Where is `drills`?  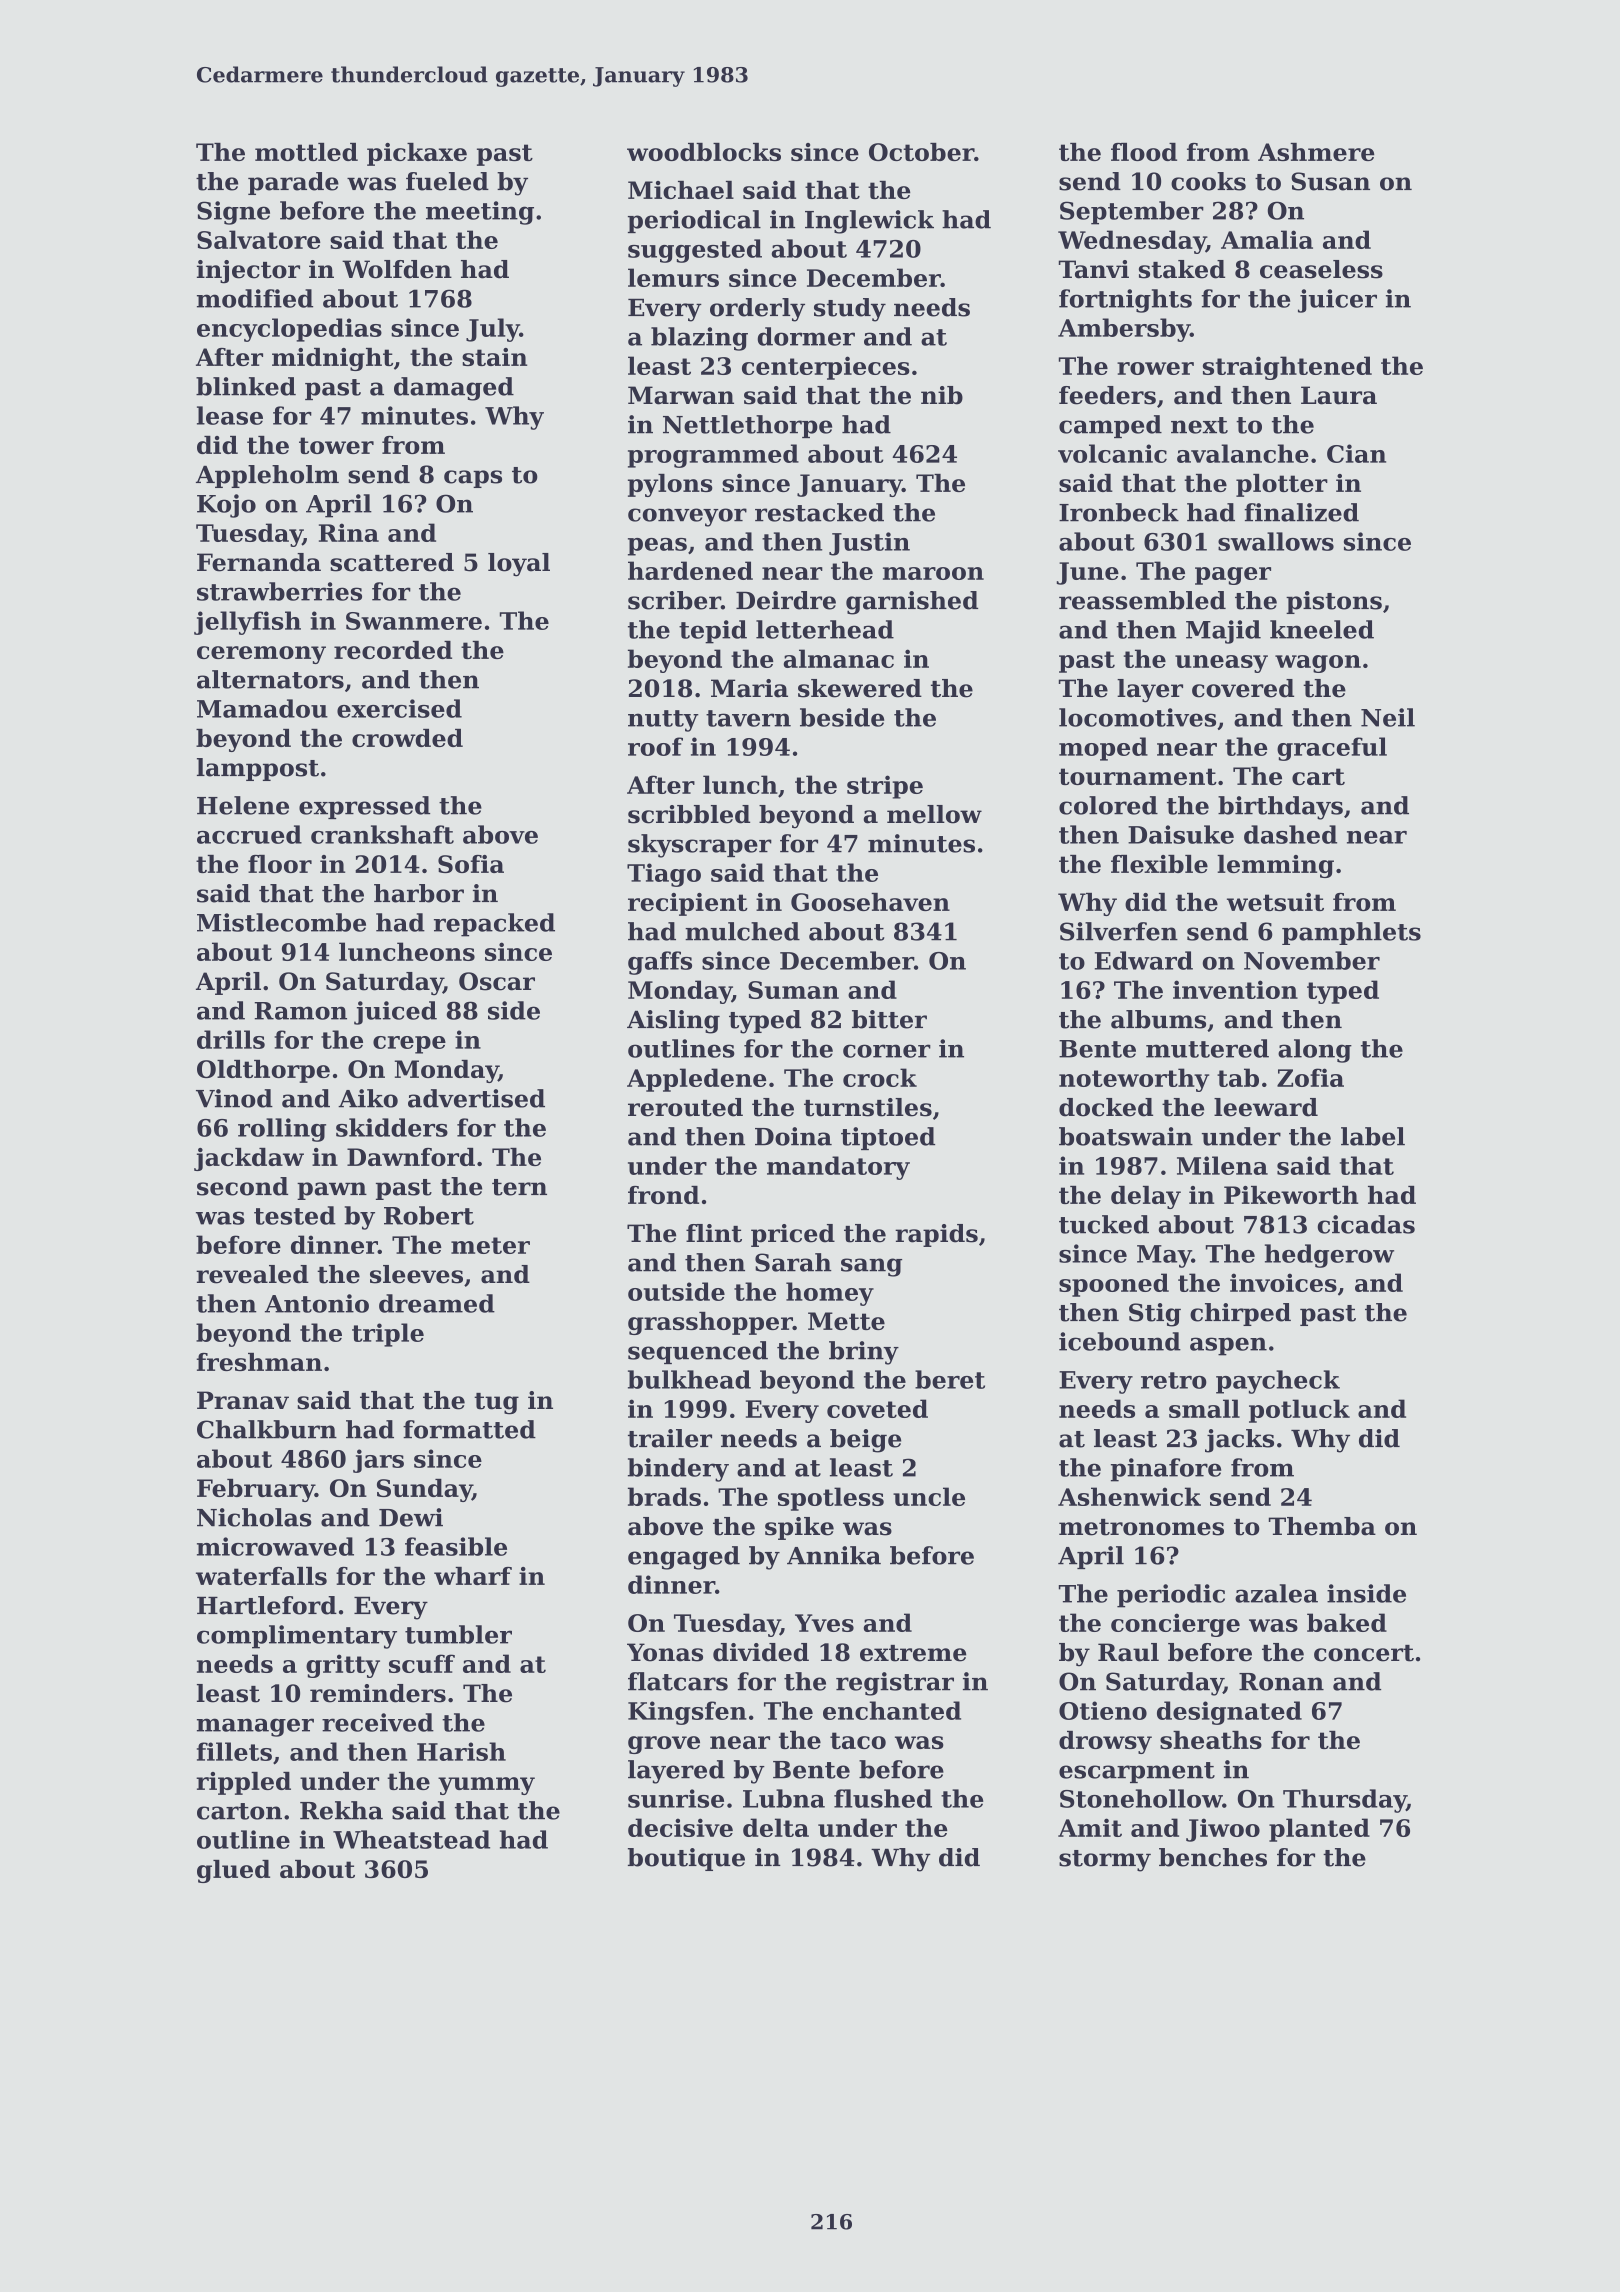 drills is located at coordinates (231, 1039).
